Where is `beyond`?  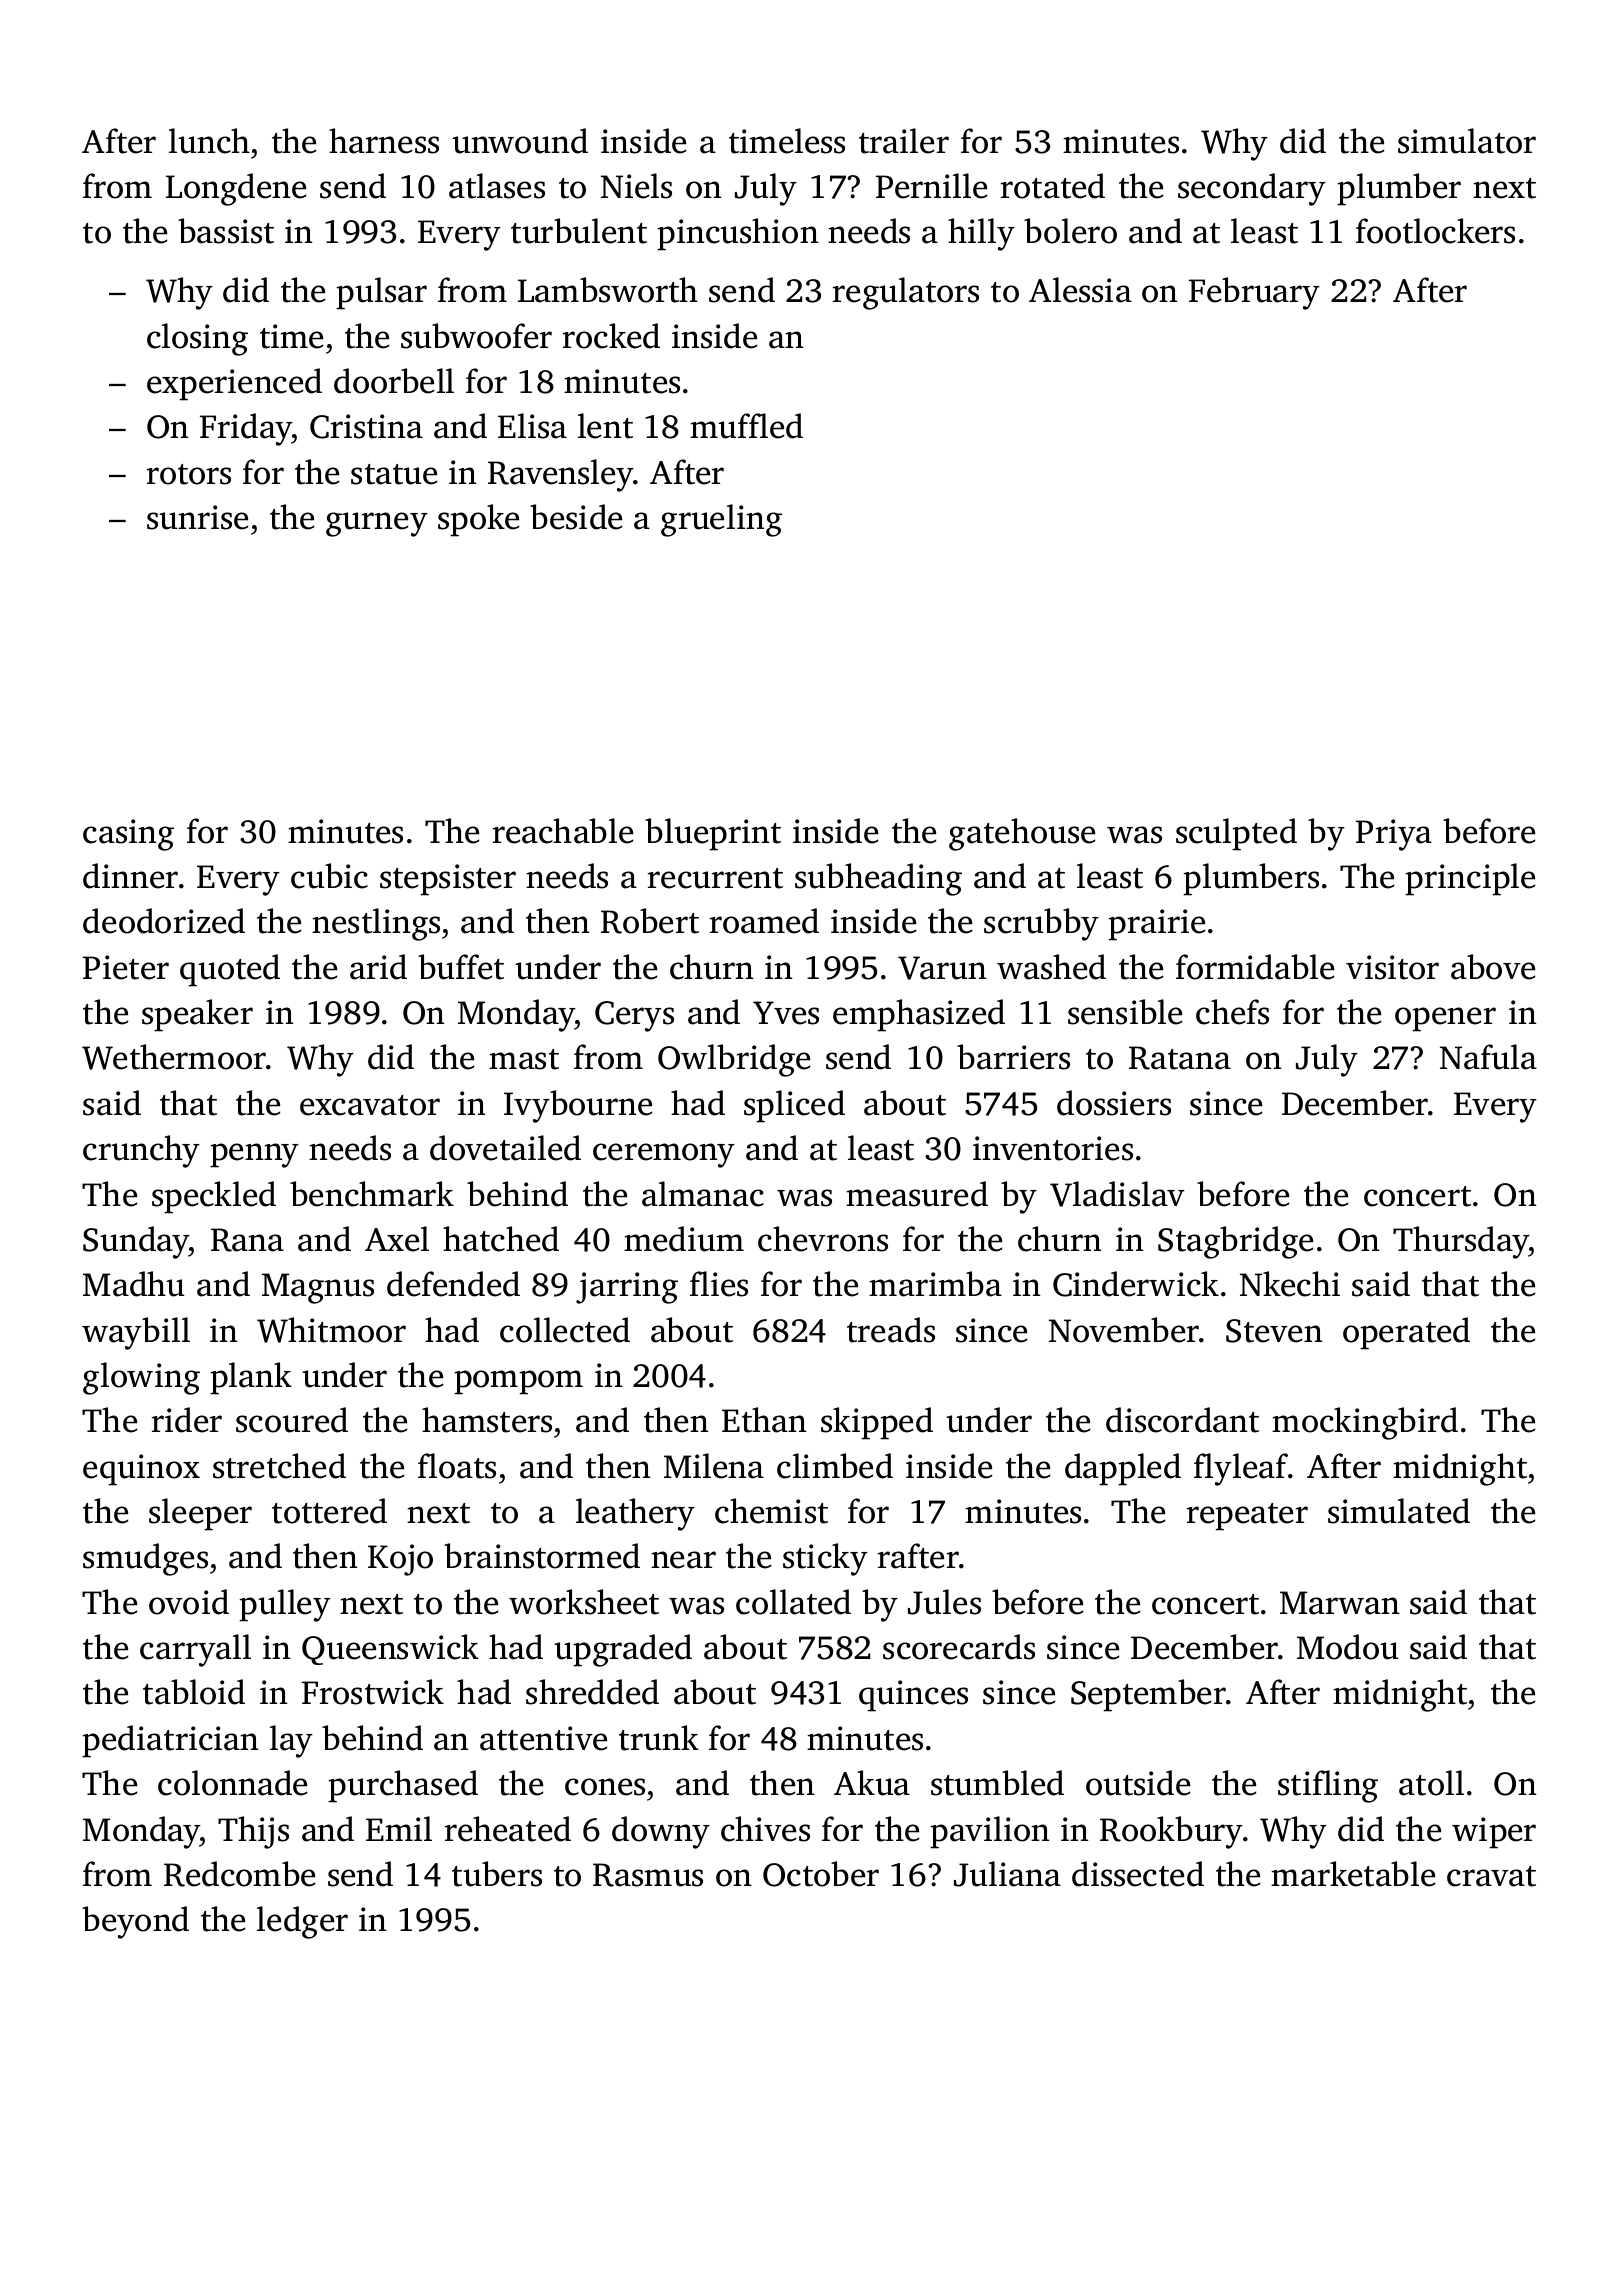
beyond is located at coordinates (135, 1922).
